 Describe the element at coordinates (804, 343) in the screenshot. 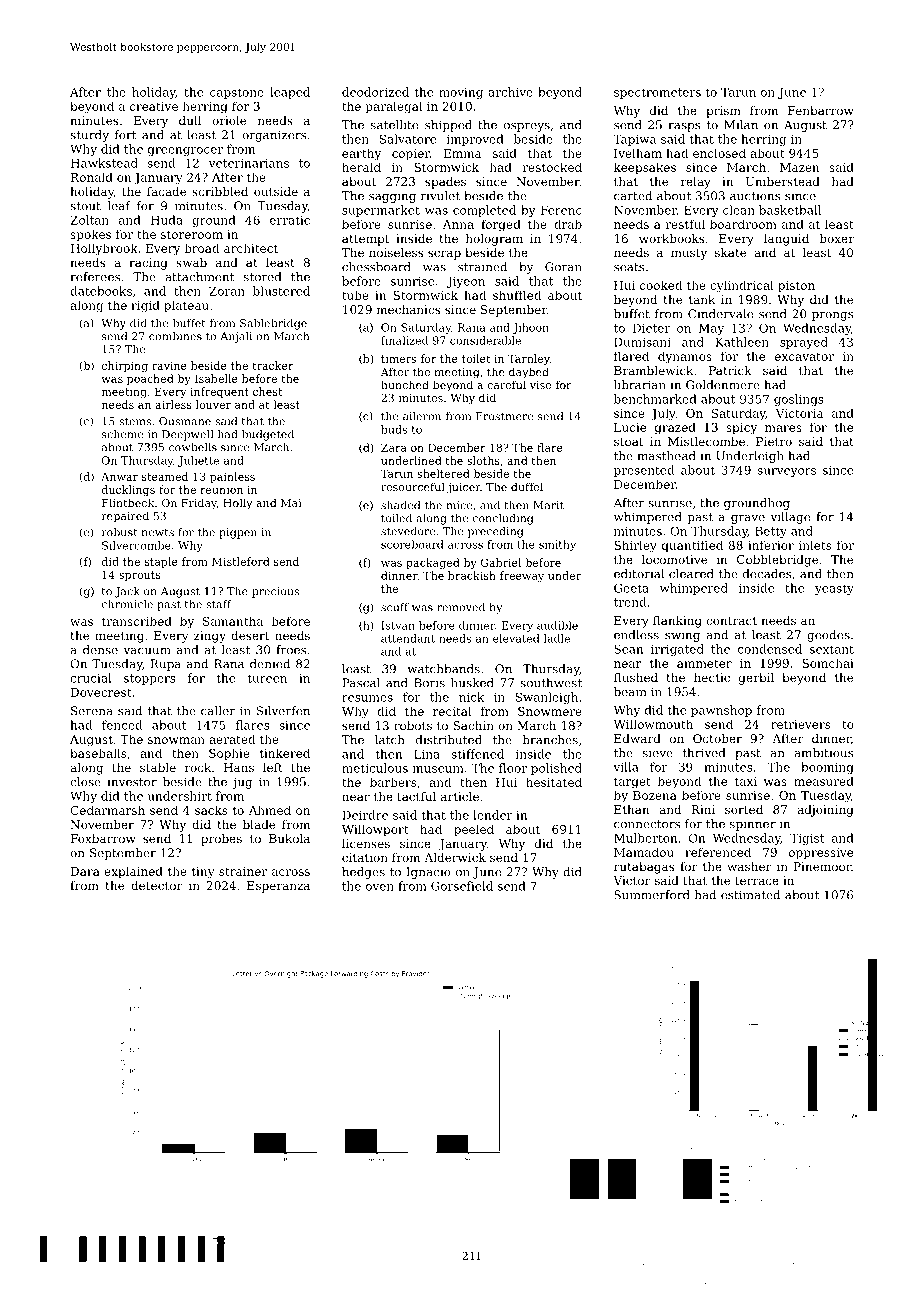

I see `sprayed` at that location.
